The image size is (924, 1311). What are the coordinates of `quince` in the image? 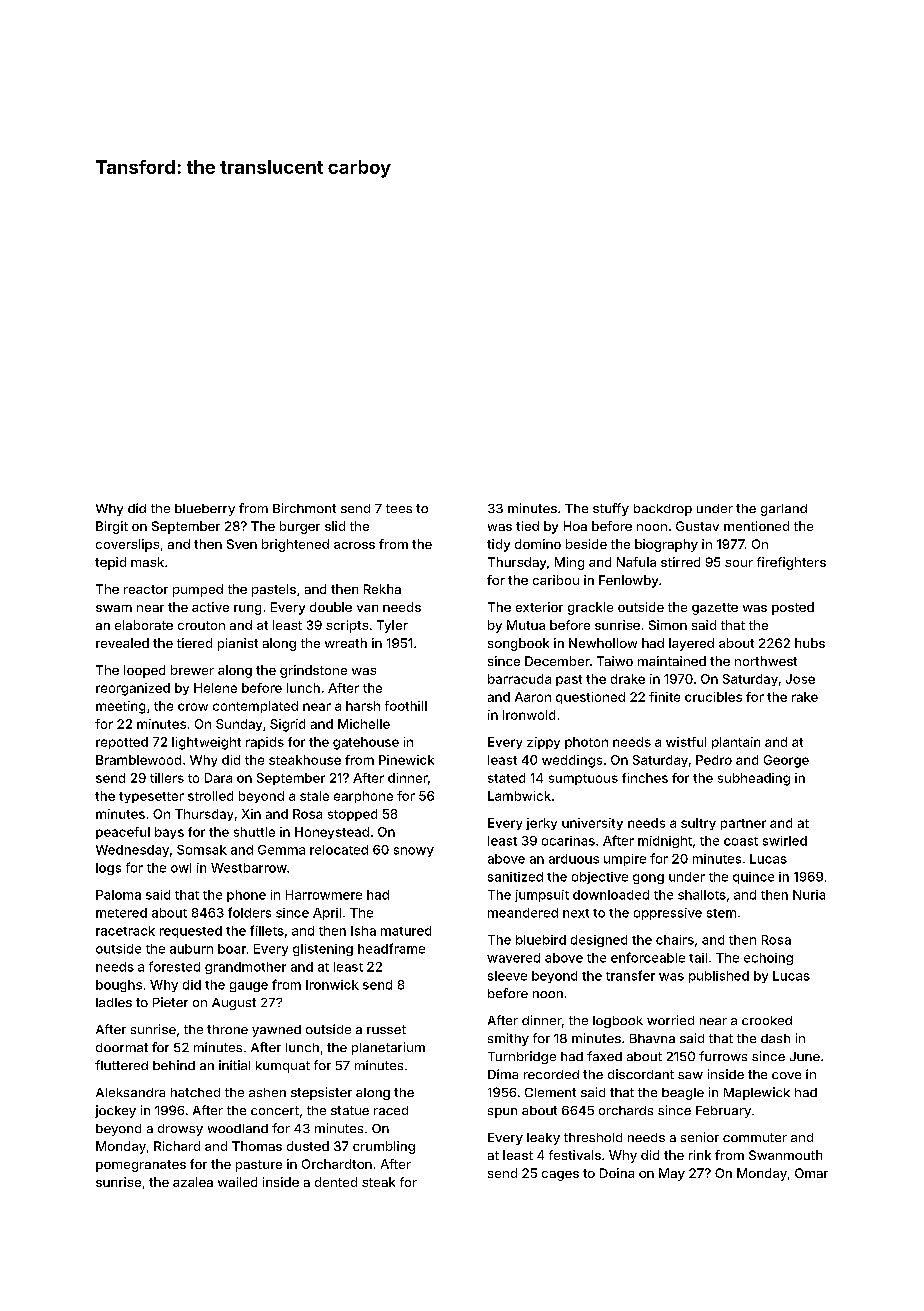 It's located at (753, 878).
